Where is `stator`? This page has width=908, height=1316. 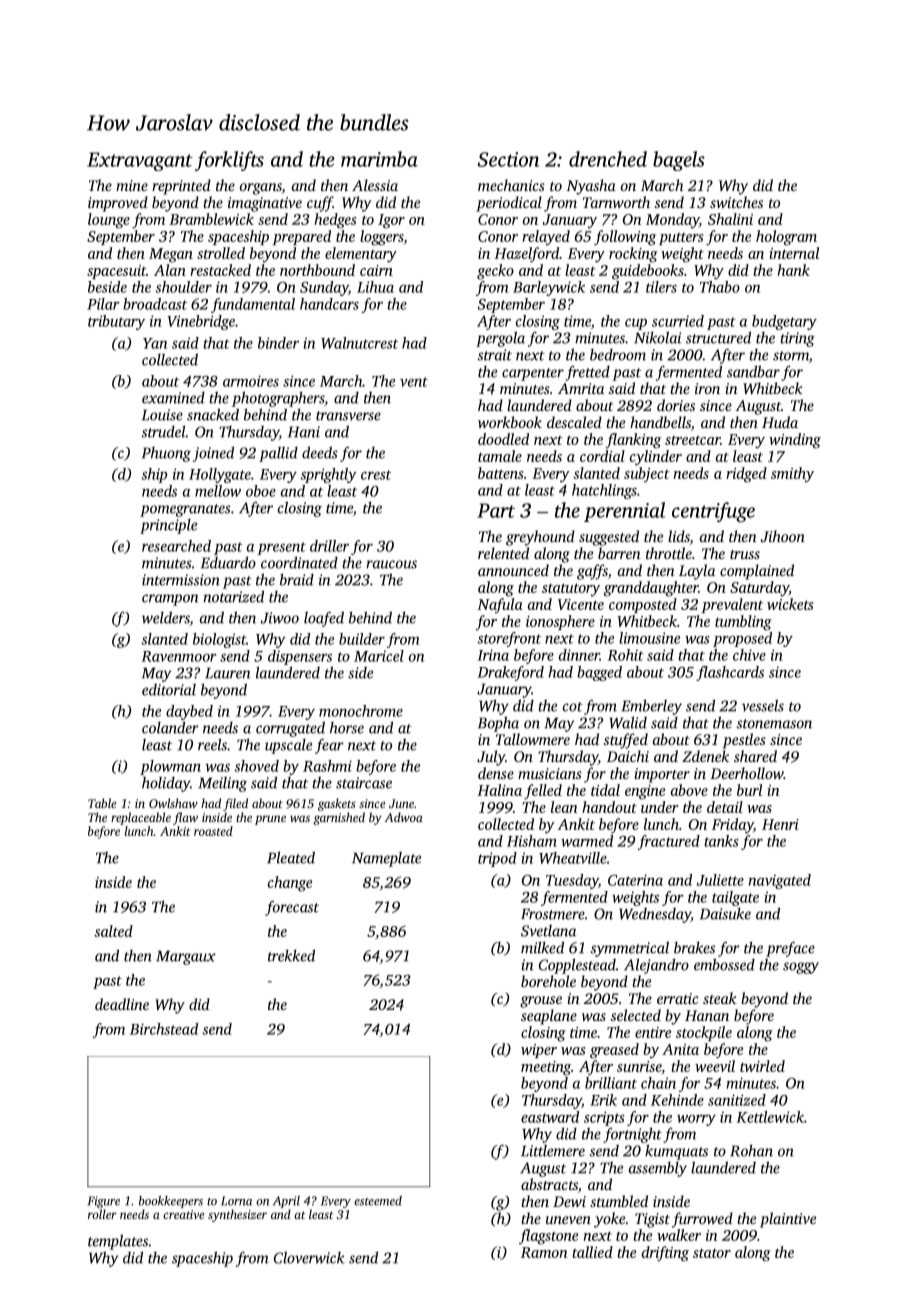 stator is located at coordinates (712, 1253).
